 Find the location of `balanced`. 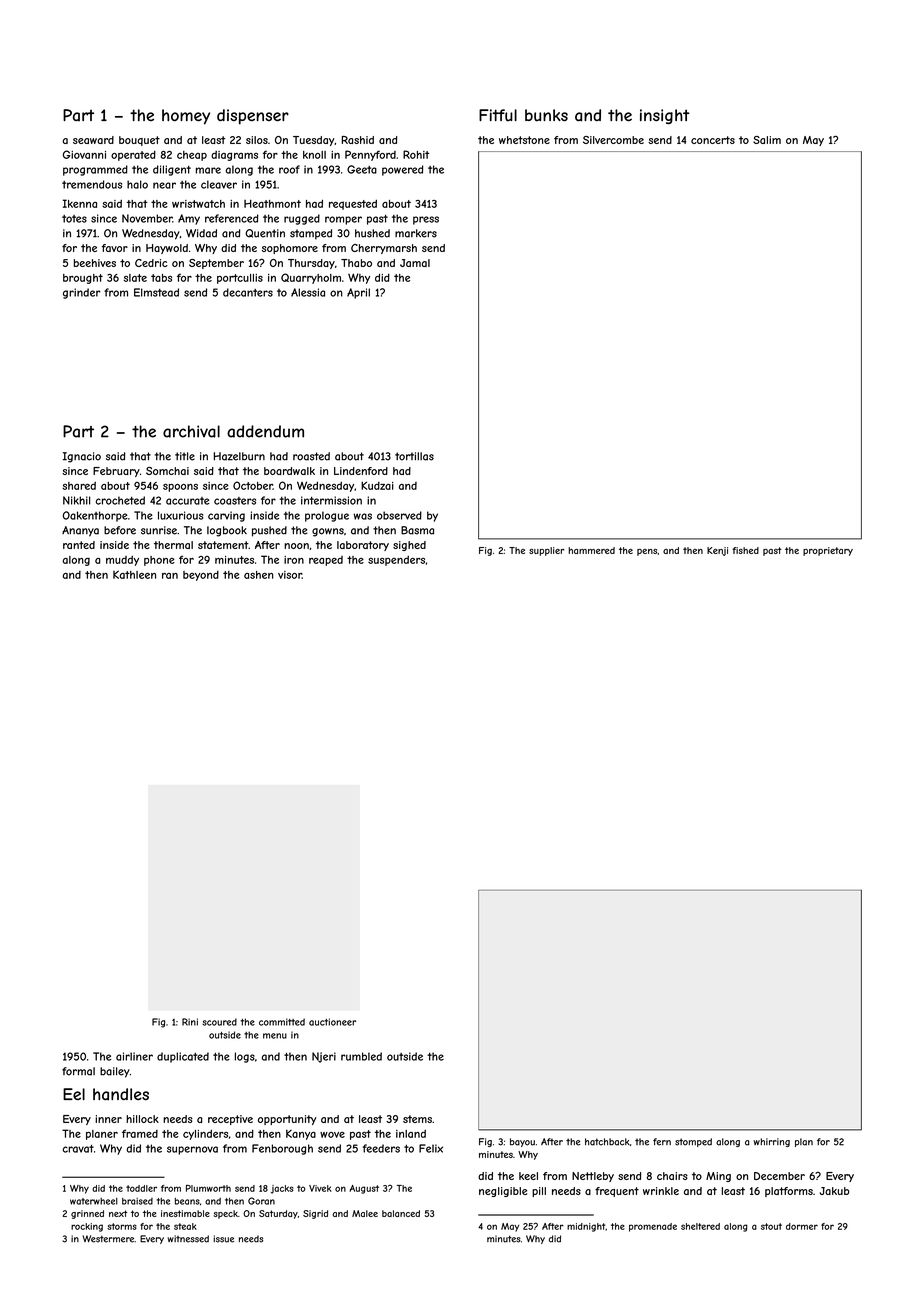

balanced is located at coordinates (401, 1213).
